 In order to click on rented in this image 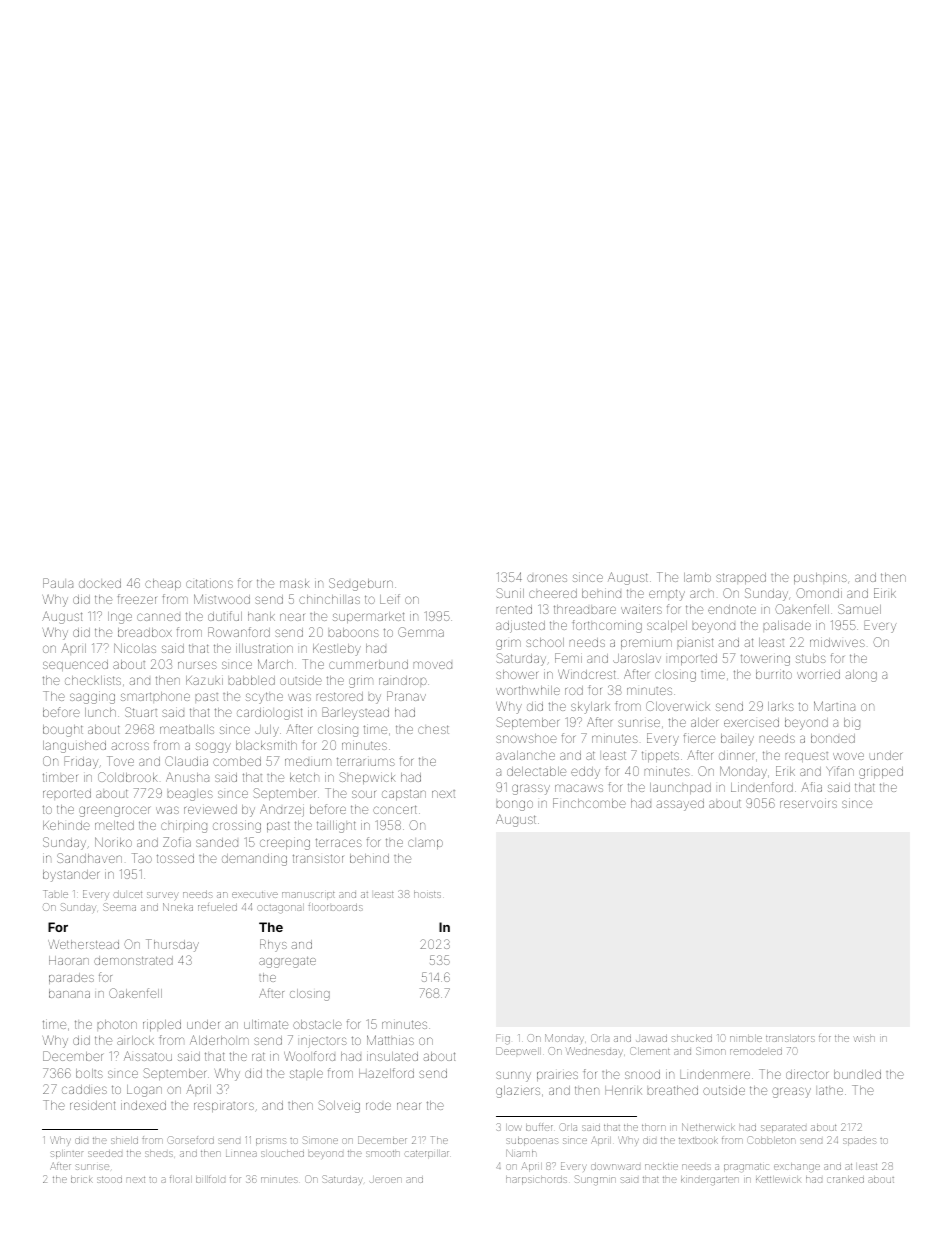, I will do `click(514, 609)`.
